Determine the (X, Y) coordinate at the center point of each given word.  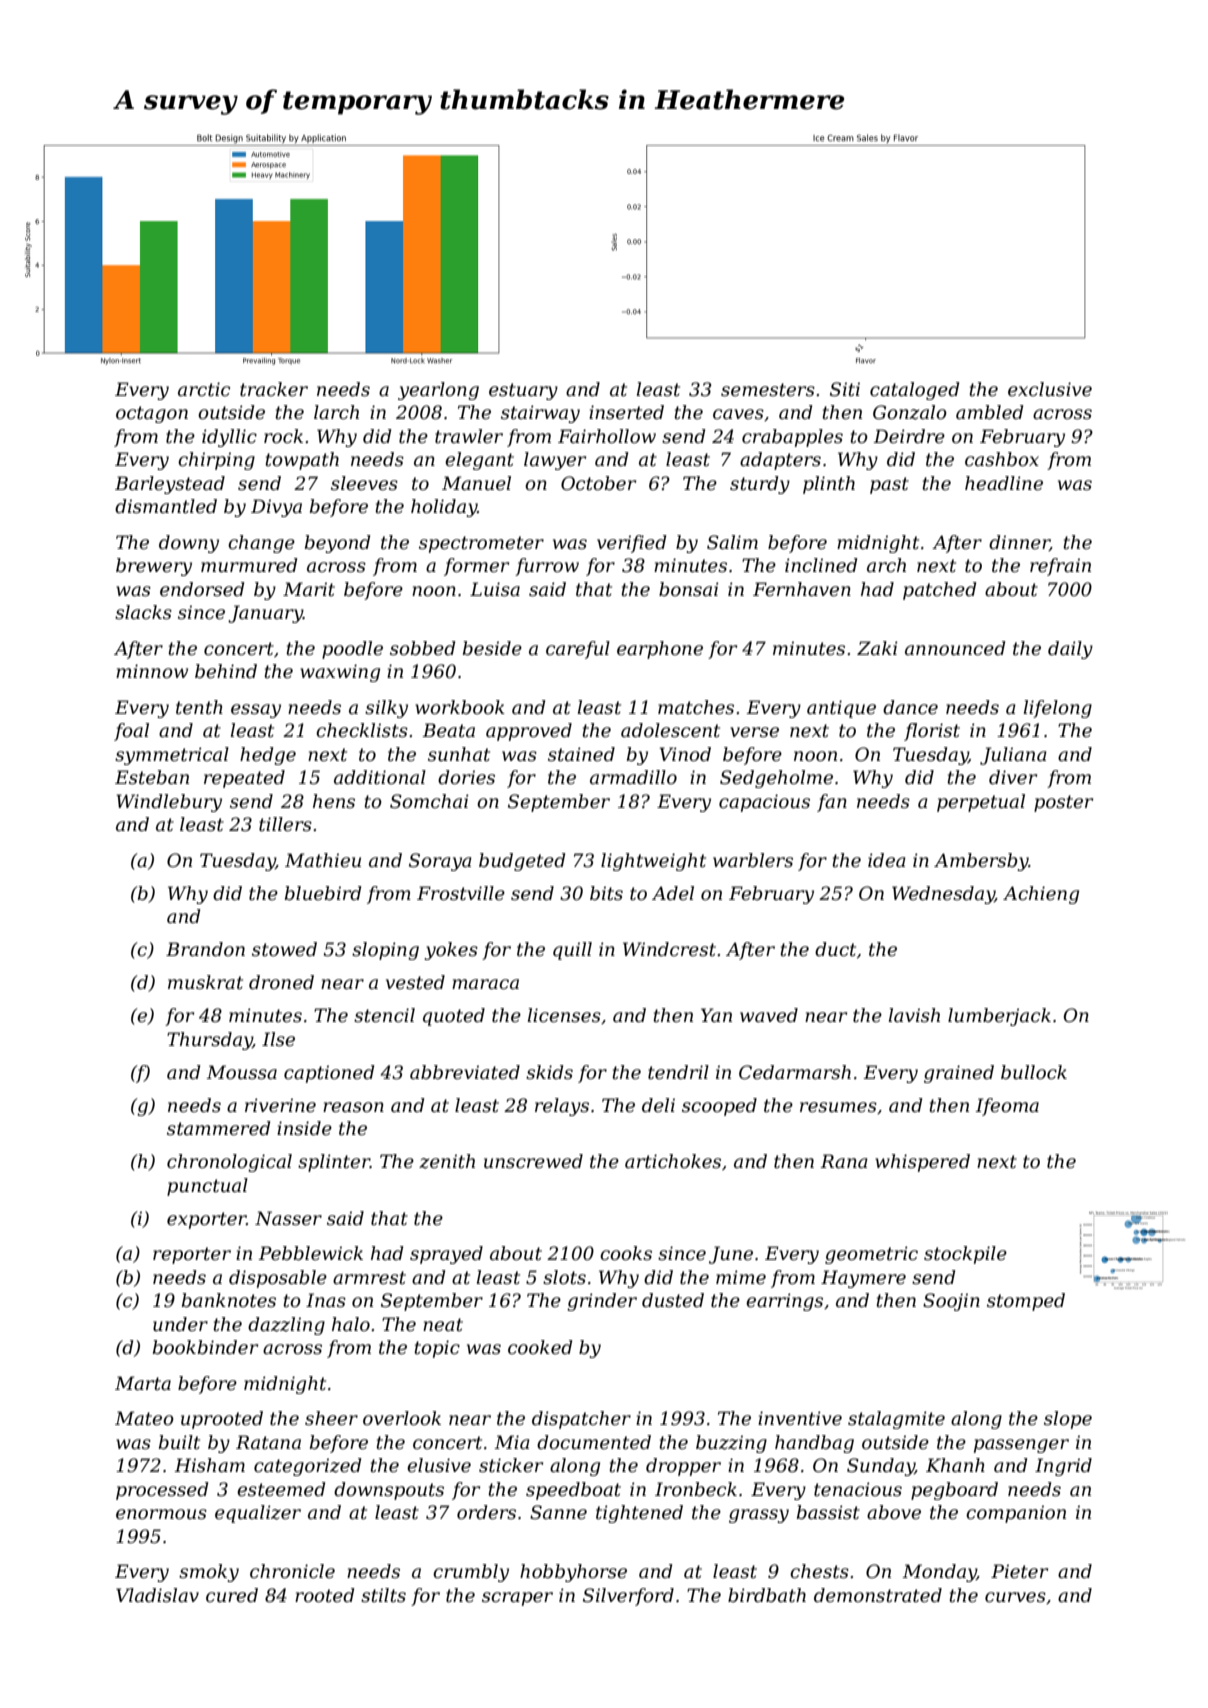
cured (232, 1595)
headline (1004, 483)
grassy (759, 1516)
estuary (523, 391)
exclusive (1050, 389)
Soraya (440, 862)
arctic (204, 389)
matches (696, 707)
